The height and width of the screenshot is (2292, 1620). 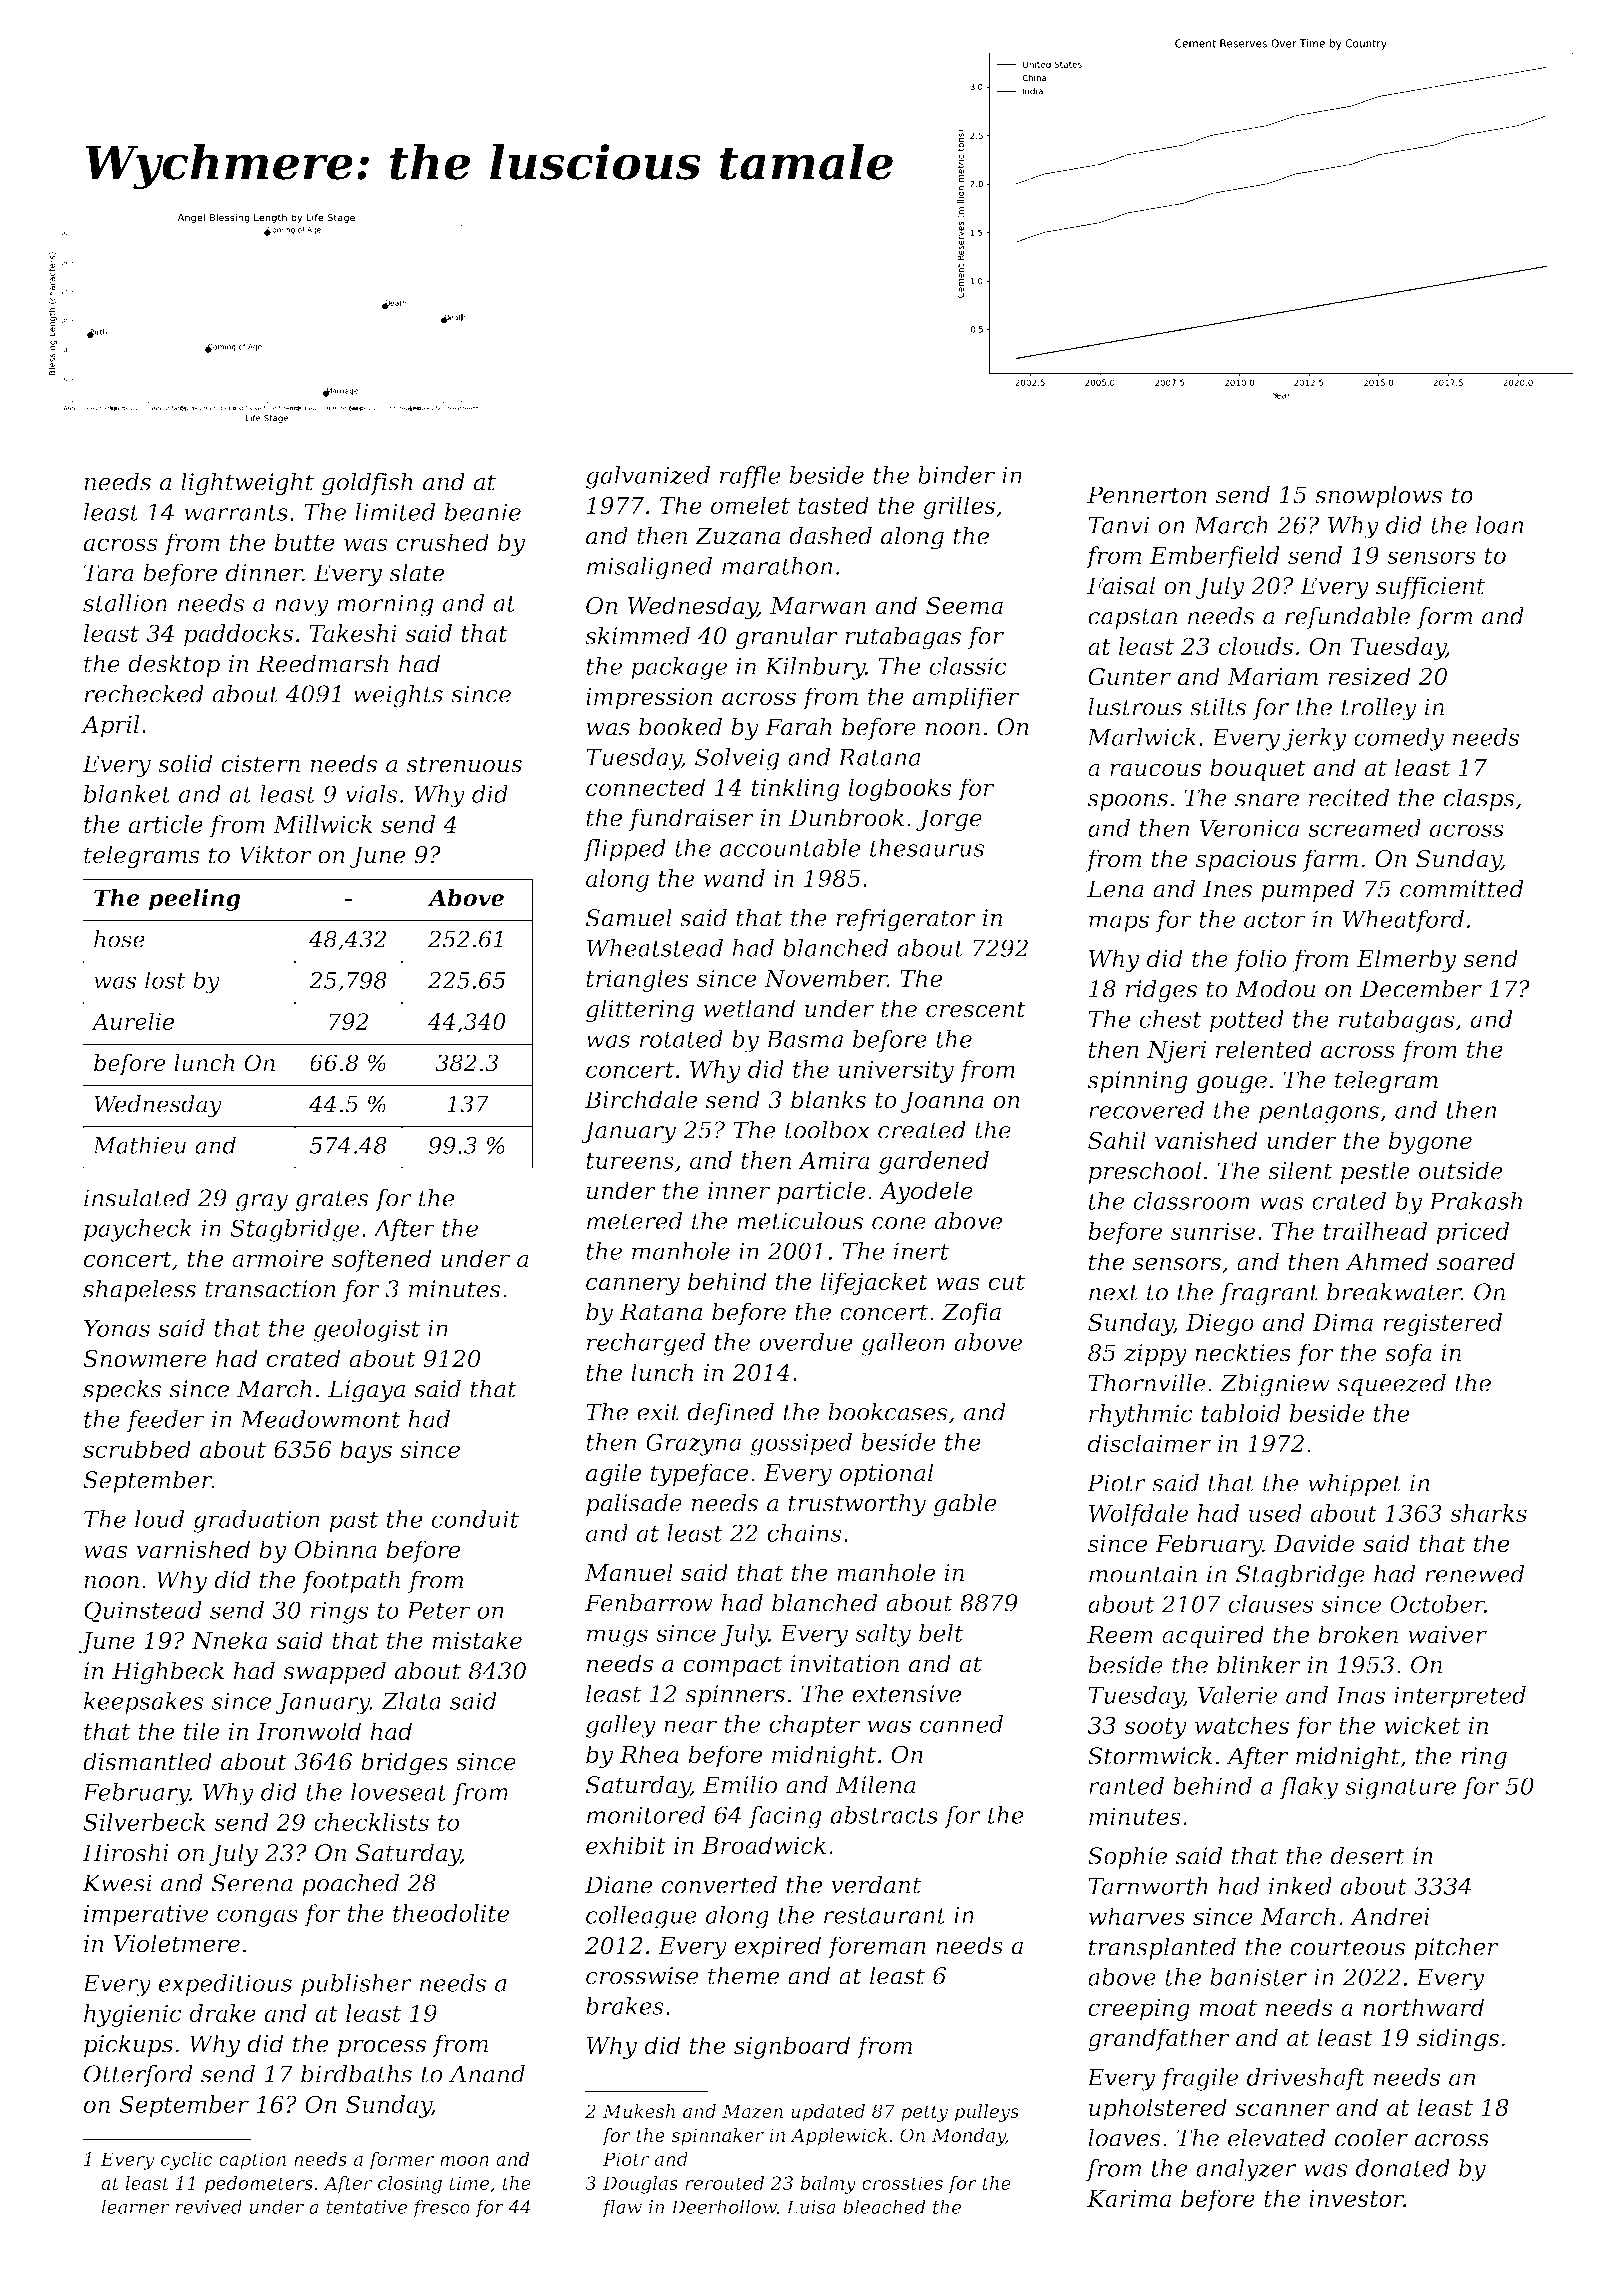 I want to click on investor, so click(x=1356, y=2198).
